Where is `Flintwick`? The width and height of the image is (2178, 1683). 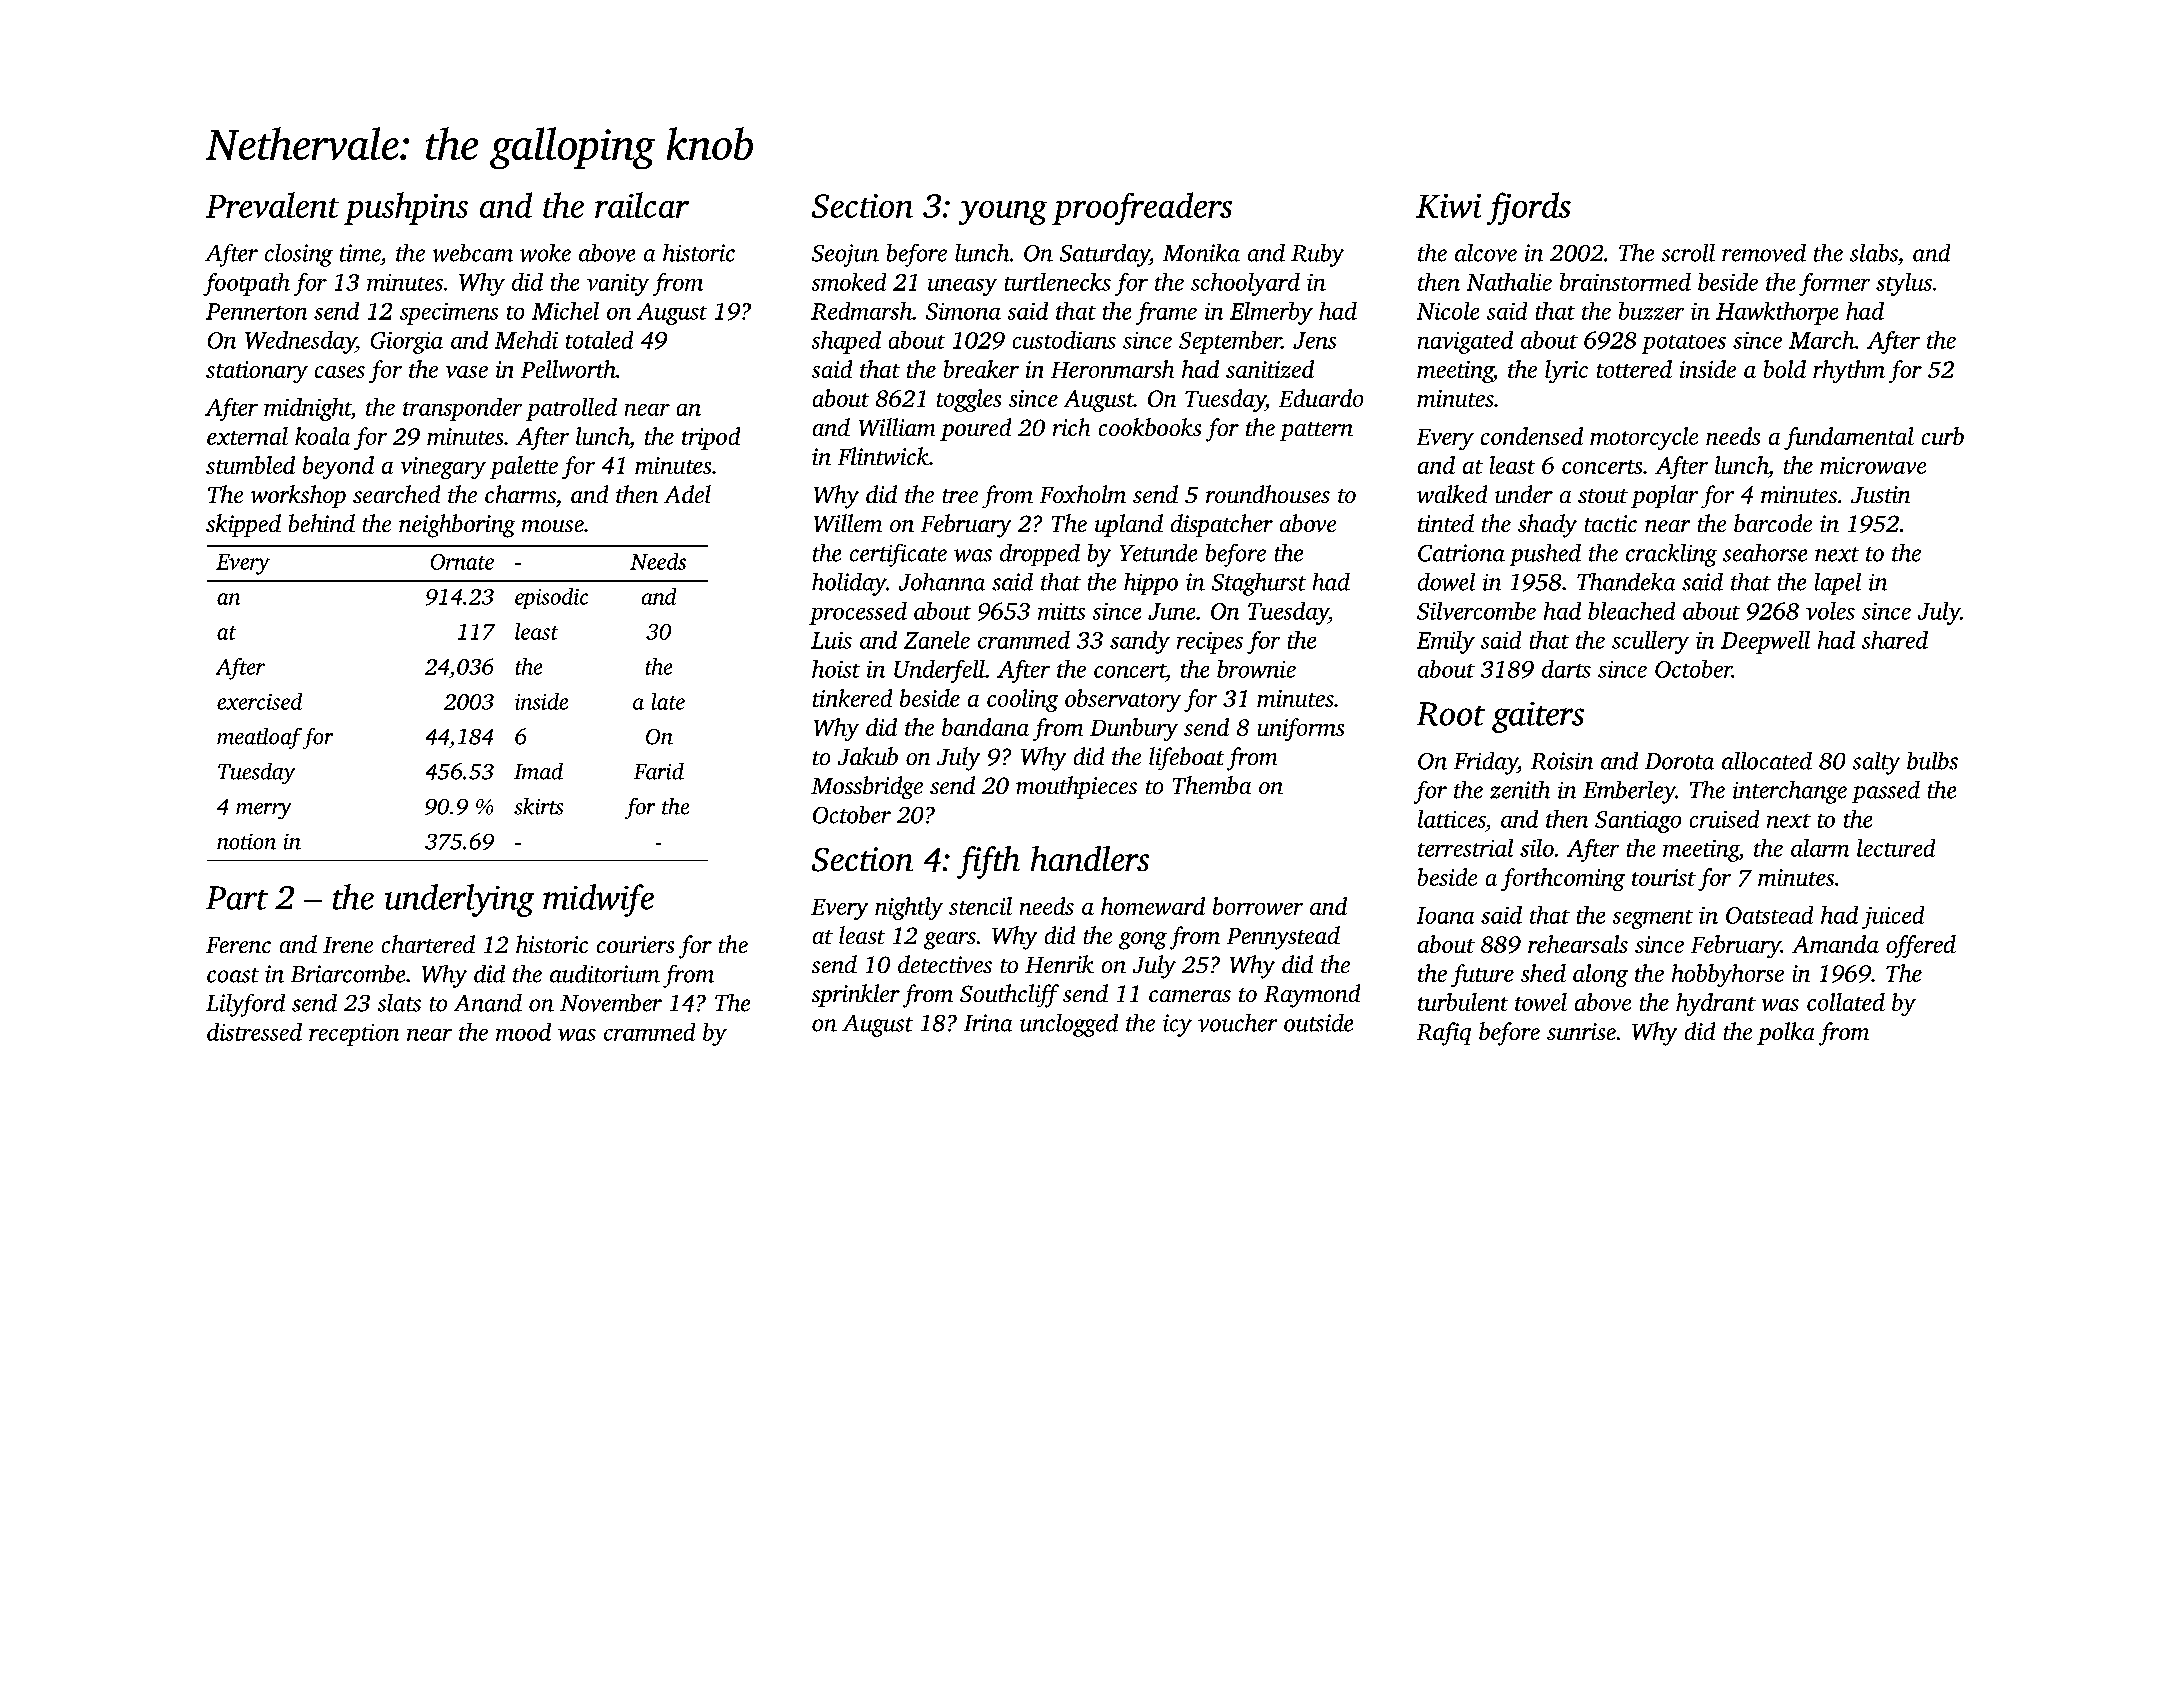
Flintwick is located at coordinates (883, 456).
